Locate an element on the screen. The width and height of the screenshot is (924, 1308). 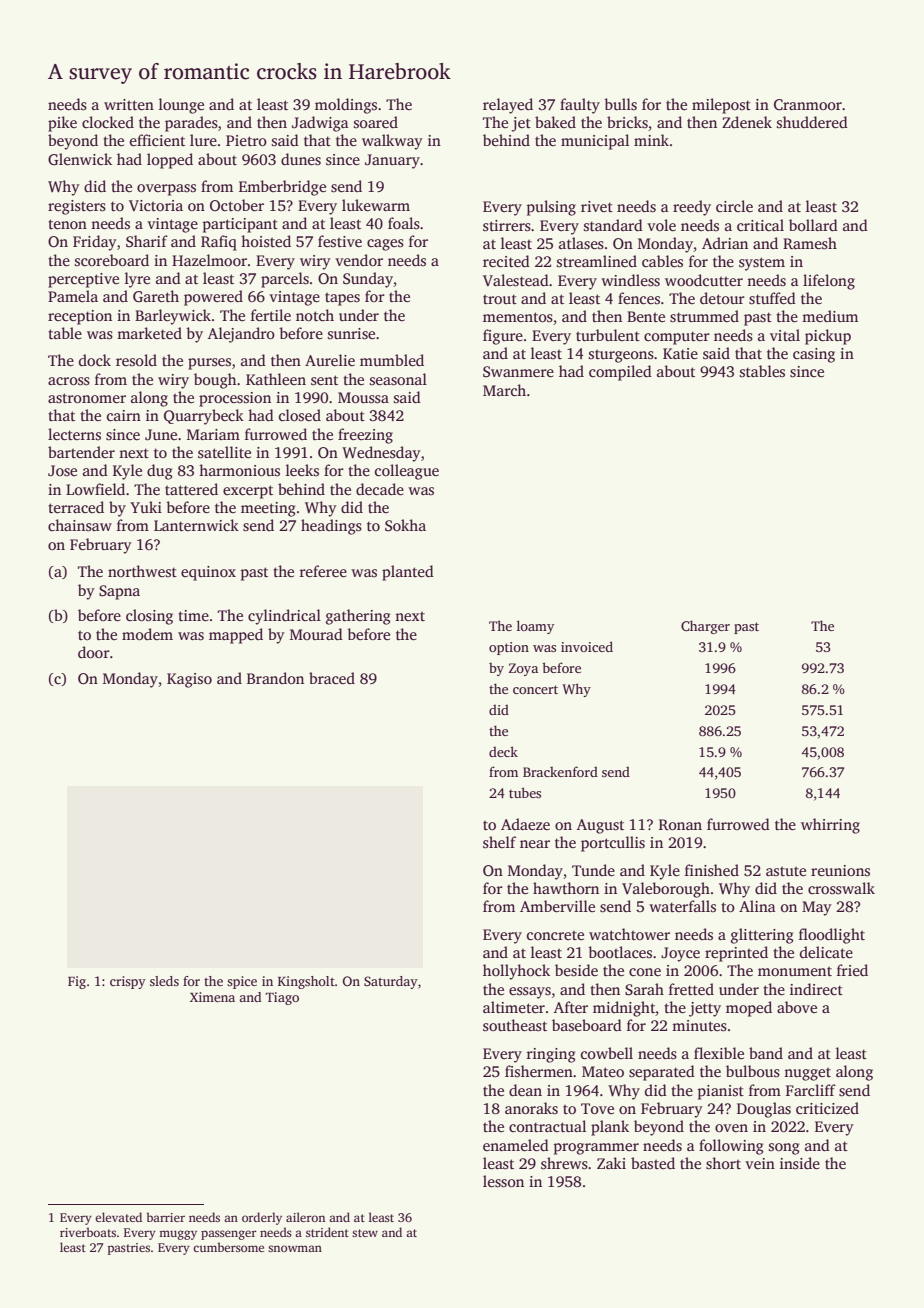
Ximena is located at coordinates (212, 997).
